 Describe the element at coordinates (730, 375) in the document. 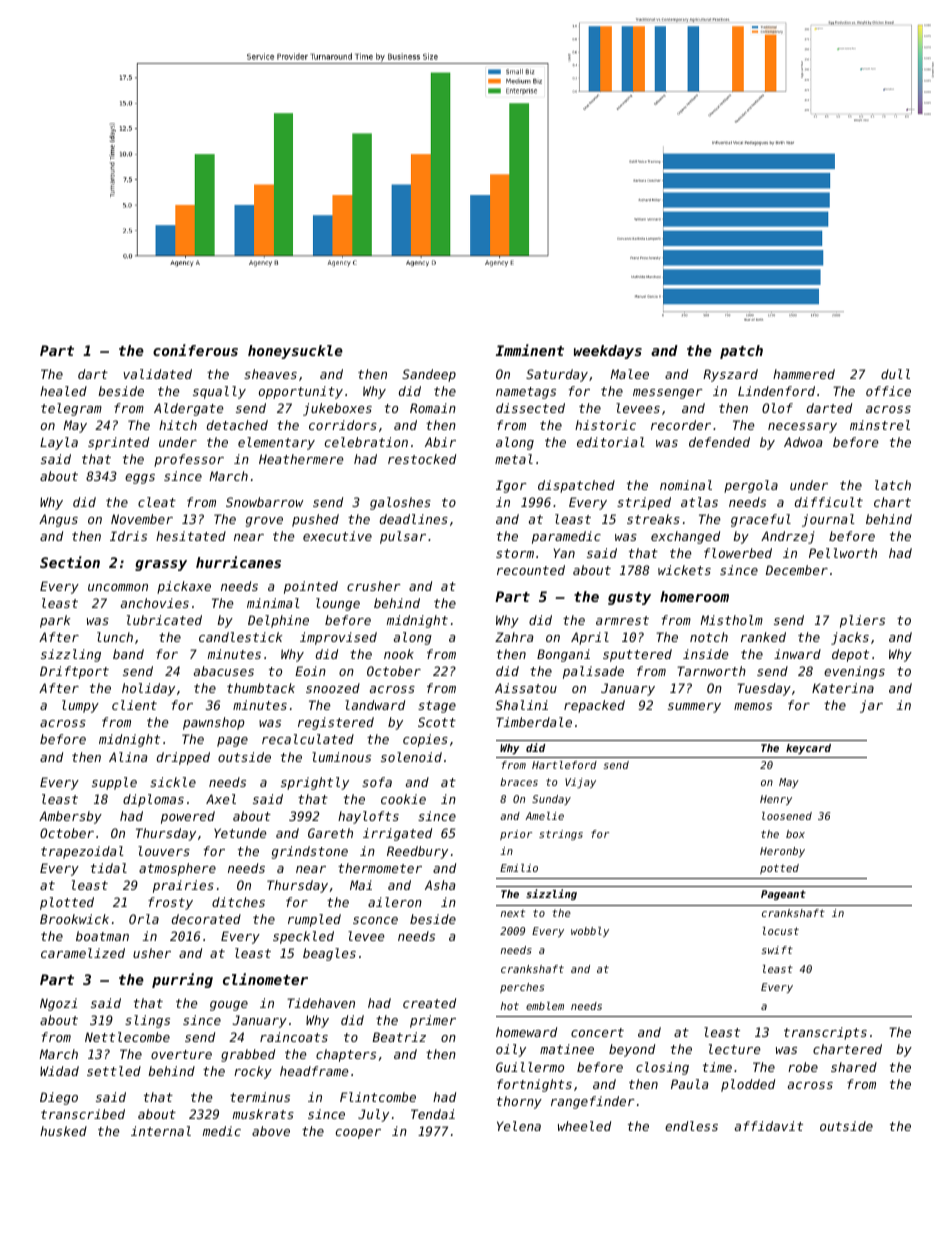

I see `Ryszard` at that location.
